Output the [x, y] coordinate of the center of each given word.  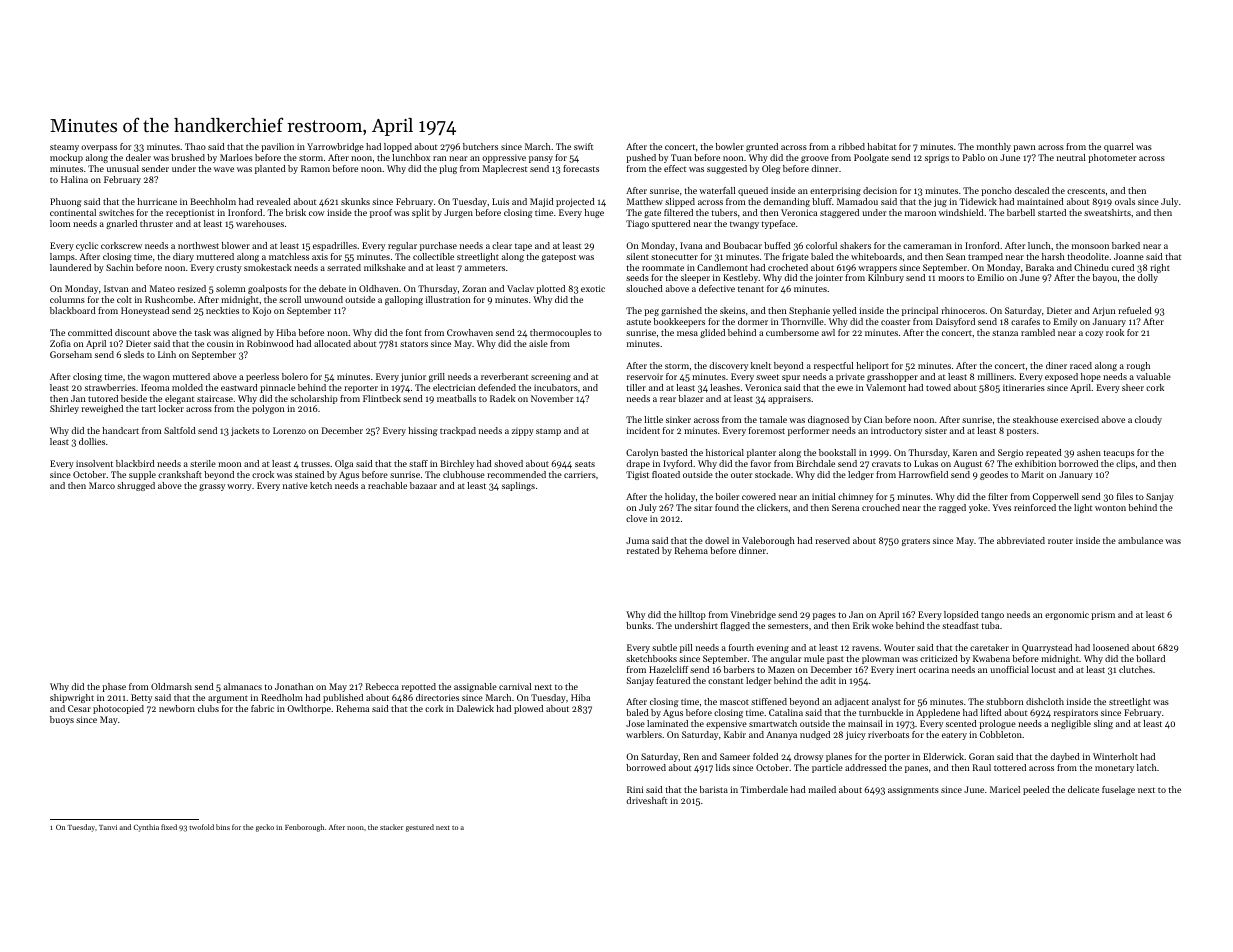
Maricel [1005, 789]
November [552, 398]
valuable [1153, 376]
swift [583, 146]
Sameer [735, 756]
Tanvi [108, 827]
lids [723, 767]
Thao [195, 146]
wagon [156, 378]
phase [114, 687]
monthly [994, 147]
